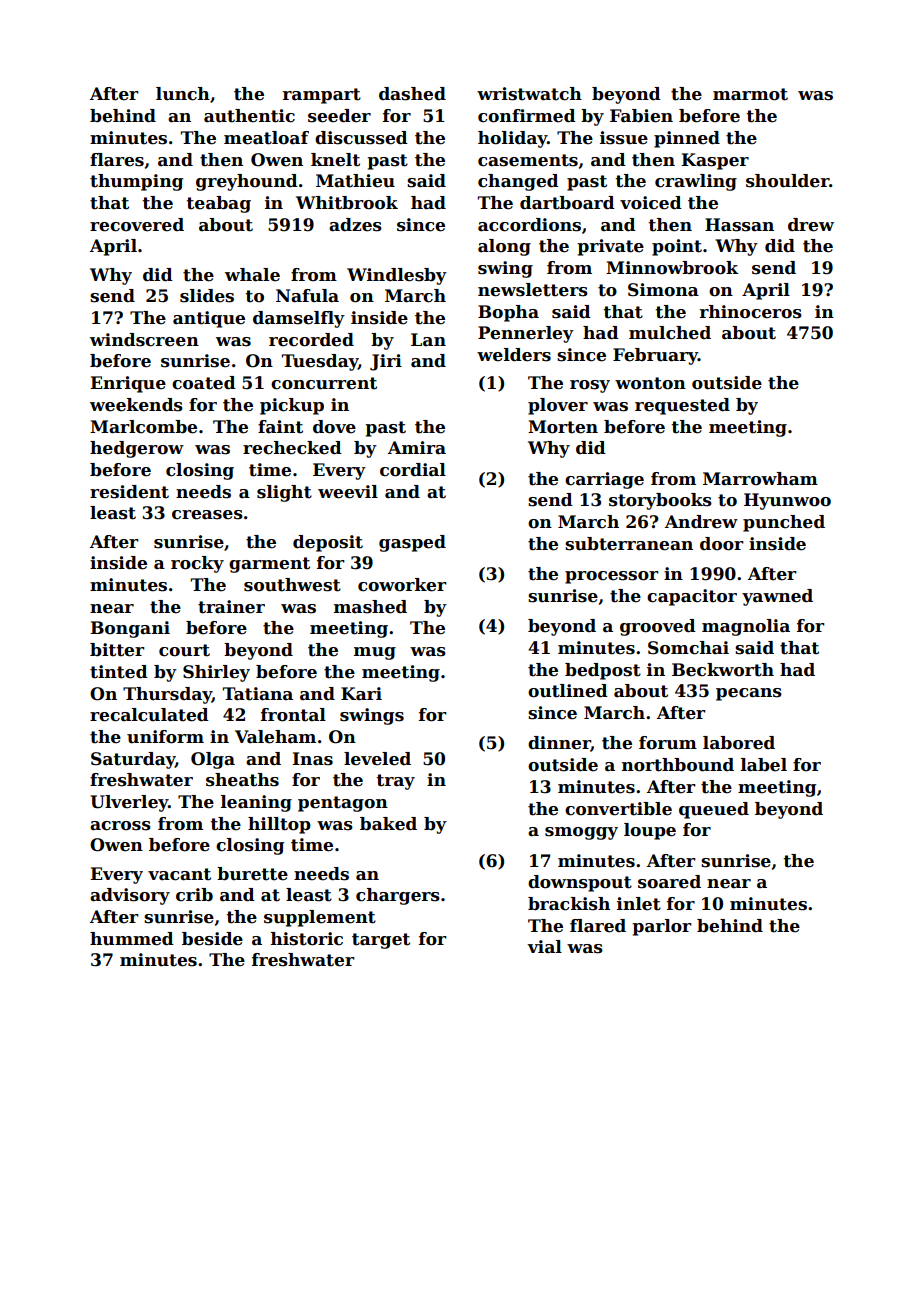  I want to click on slight, so click(284, 493).
